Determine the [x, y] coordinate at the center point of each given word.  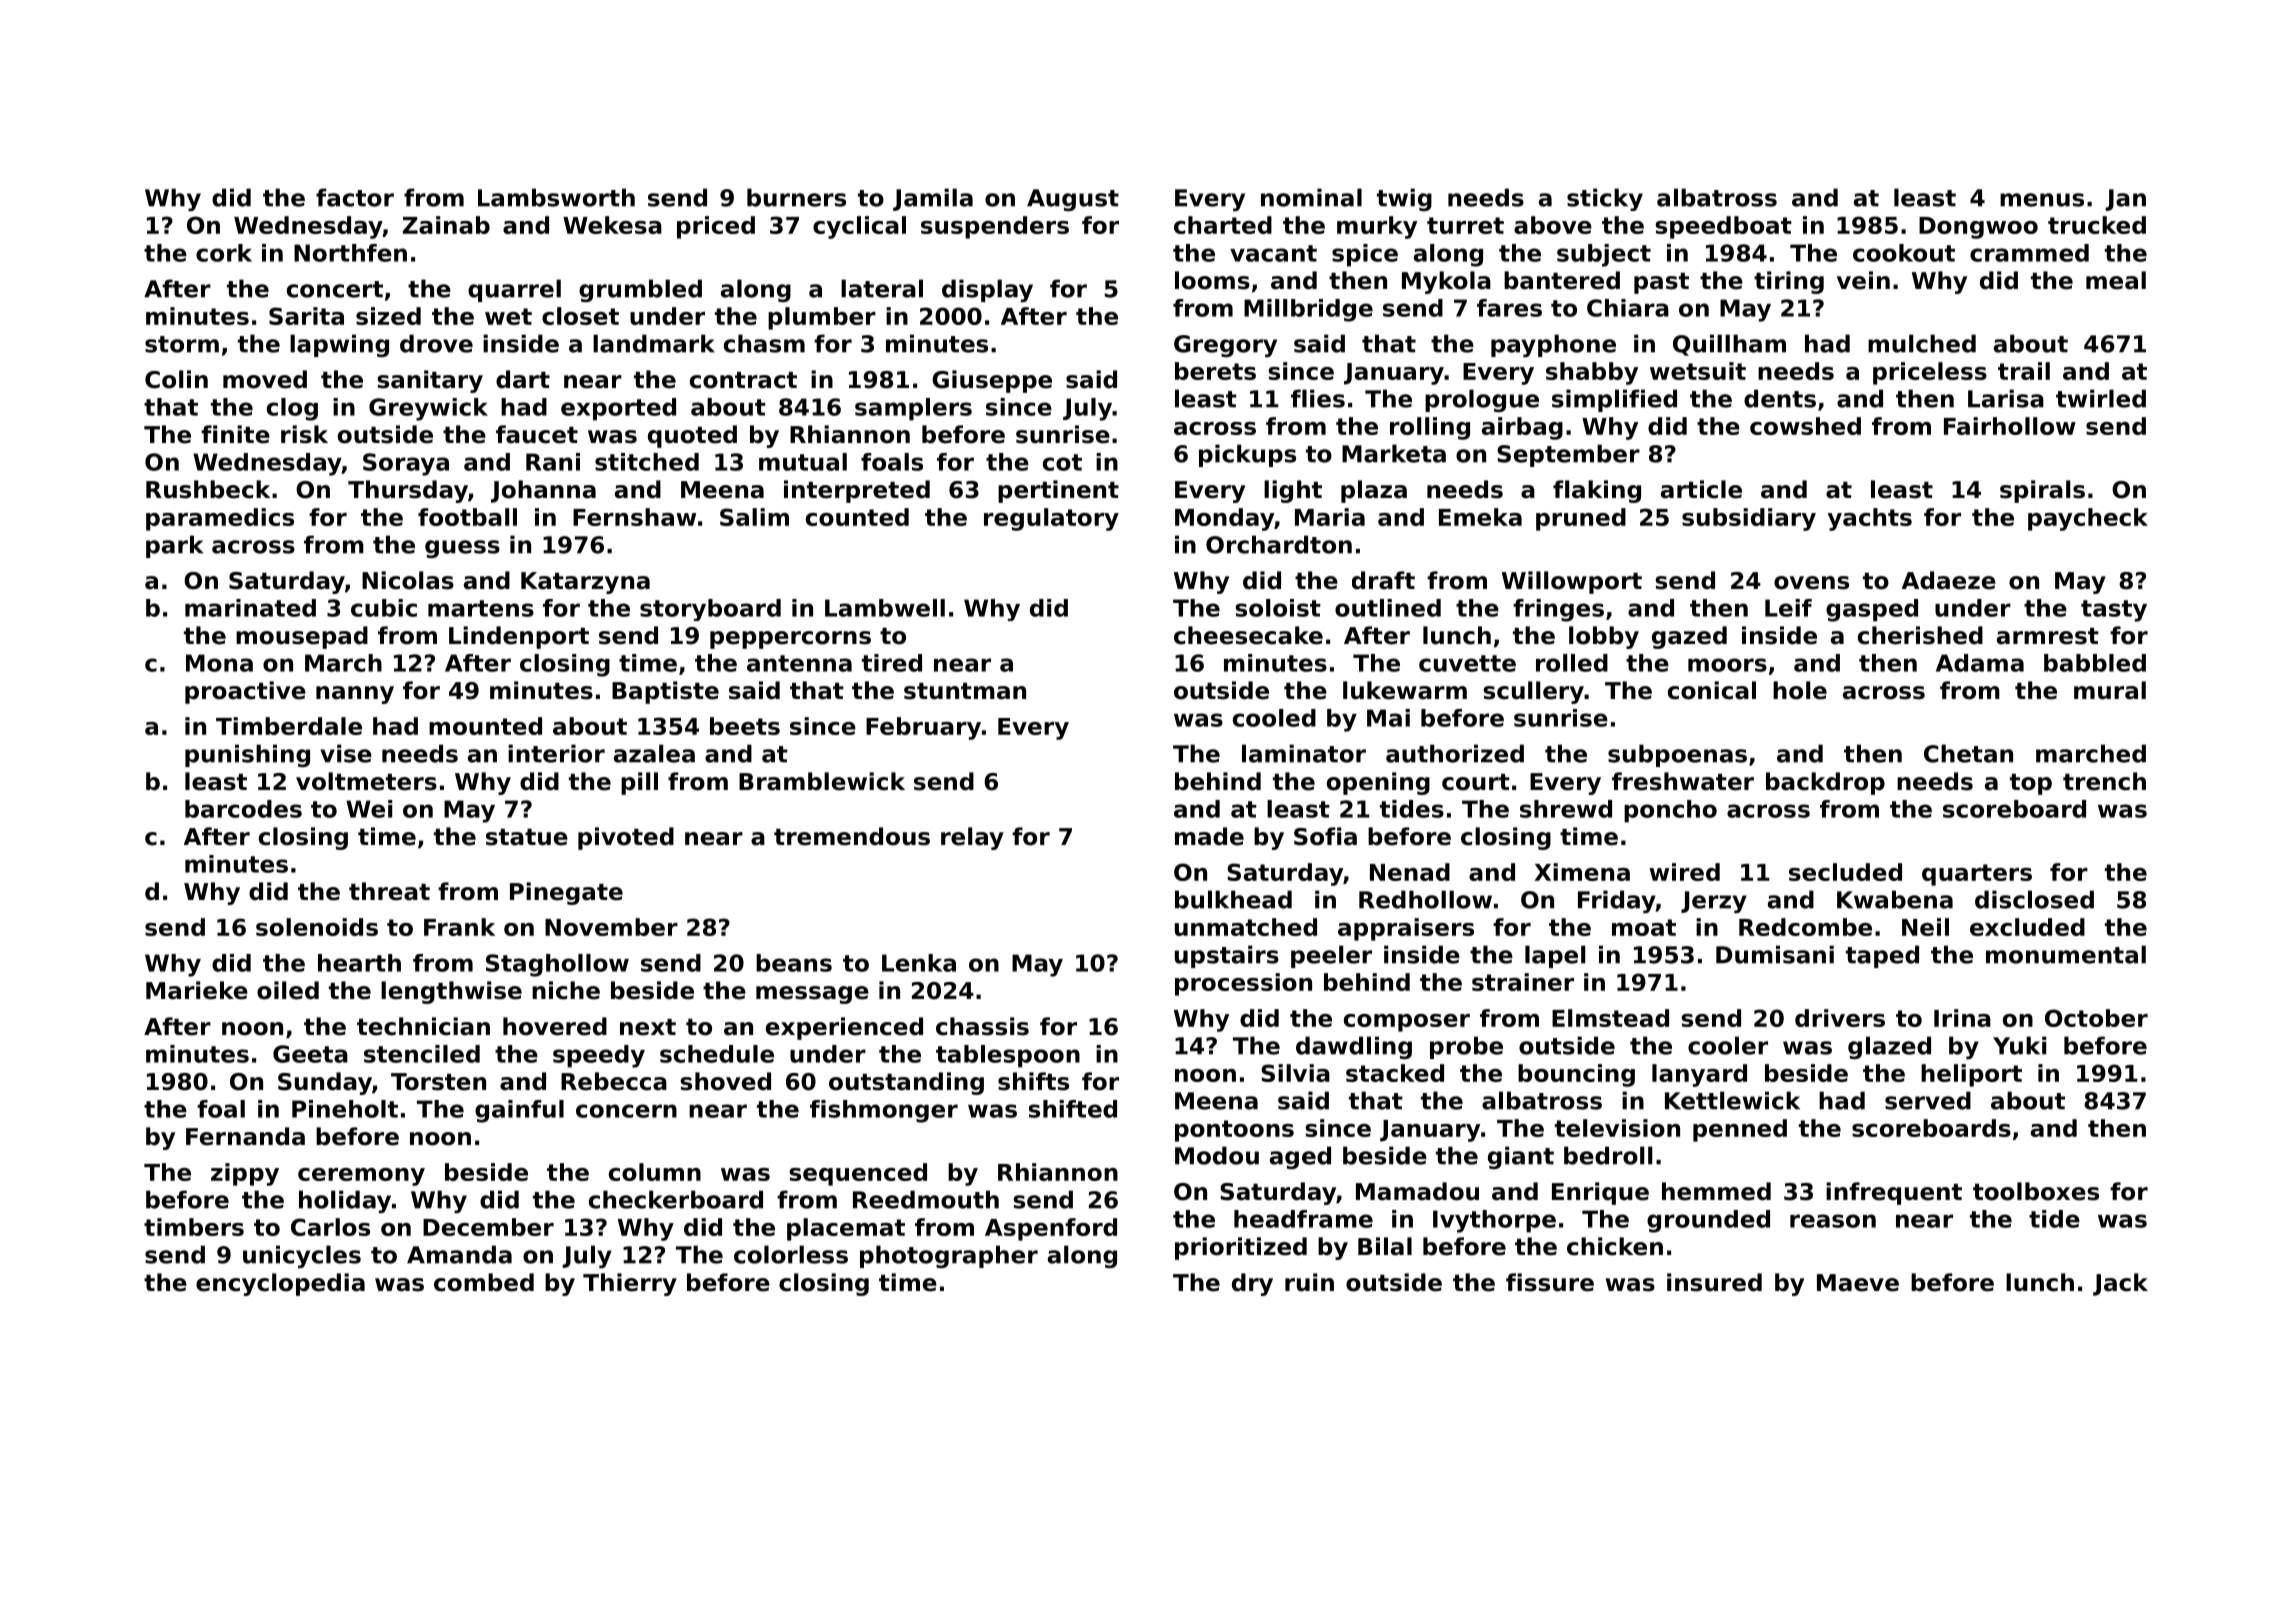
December [488, 1227]
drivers [1840, 1018]
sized [388, 316]
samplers [913, 409]
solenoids [317, 927]
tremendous [852, 836]
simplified [1614, 400]
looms [1212, 280]
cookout [1904, 253]
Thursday [408, 491]
